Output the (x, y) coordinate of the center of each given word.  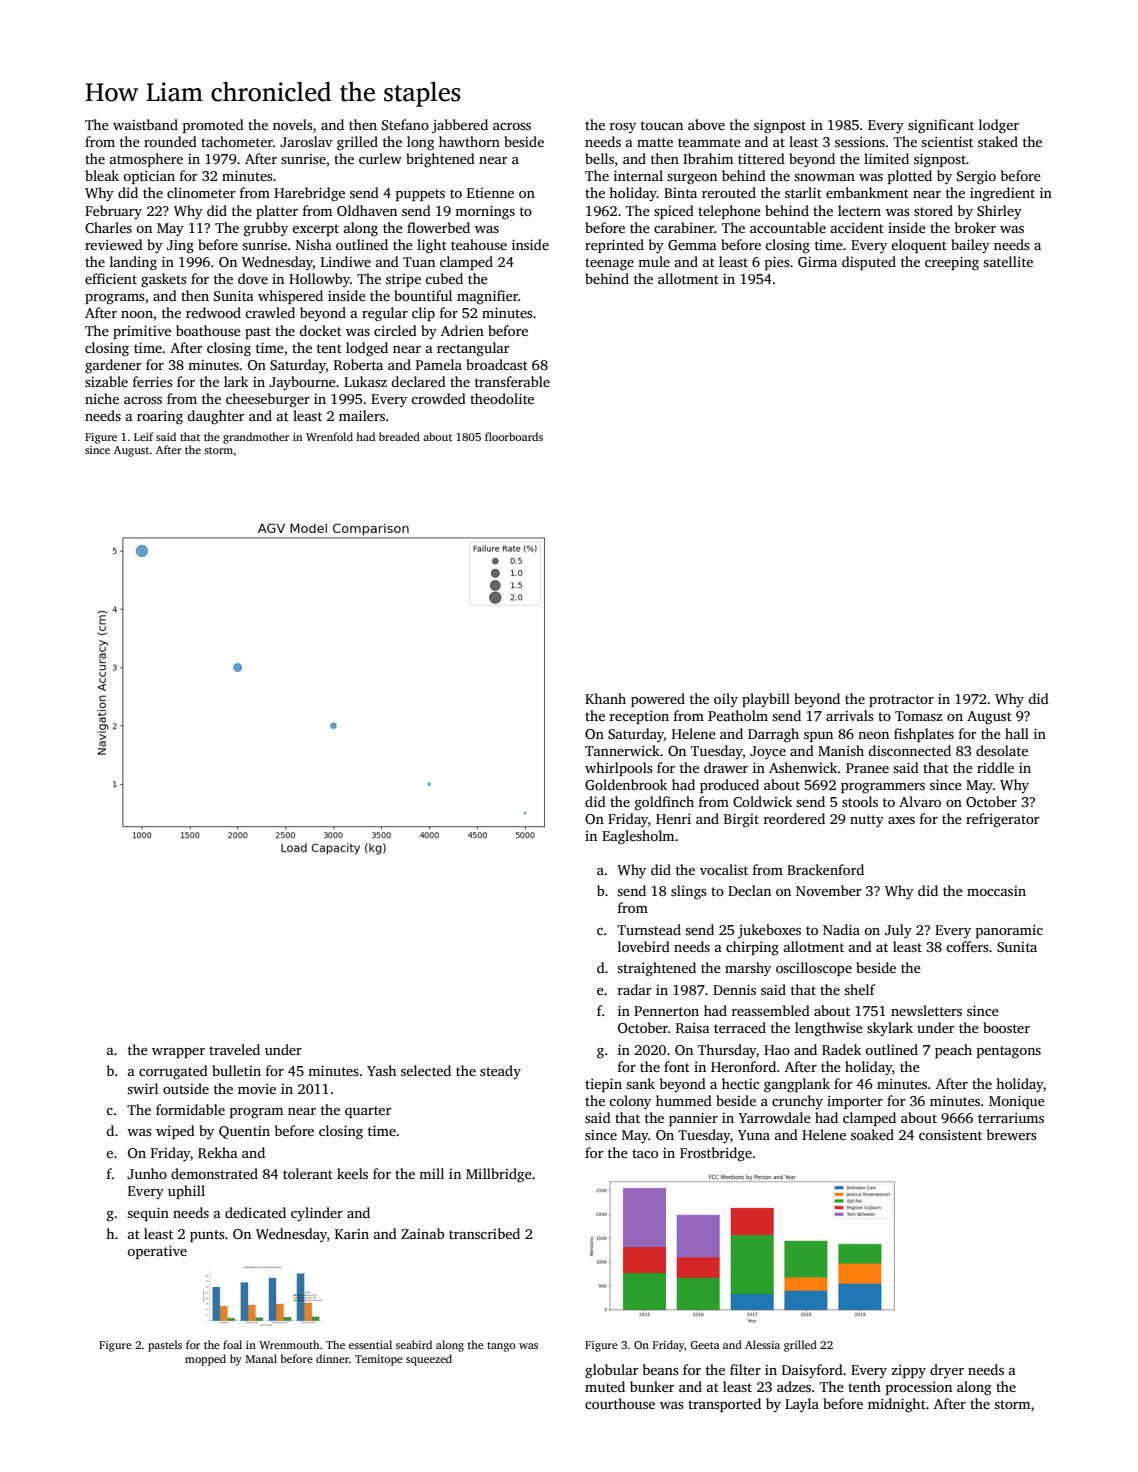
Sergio (976, 178)
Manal (261, 1358)
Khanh (605, 698)
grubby (266, 229)
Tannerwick (622, 750)
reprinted (614, 246)
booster (1006, 1027)
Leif (144, 436)
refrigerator (1002, 820)
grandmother (256, 438)
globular (611, 1371)
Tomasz (919, 716)
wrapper (178, 1053)
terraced (740, 1027)
